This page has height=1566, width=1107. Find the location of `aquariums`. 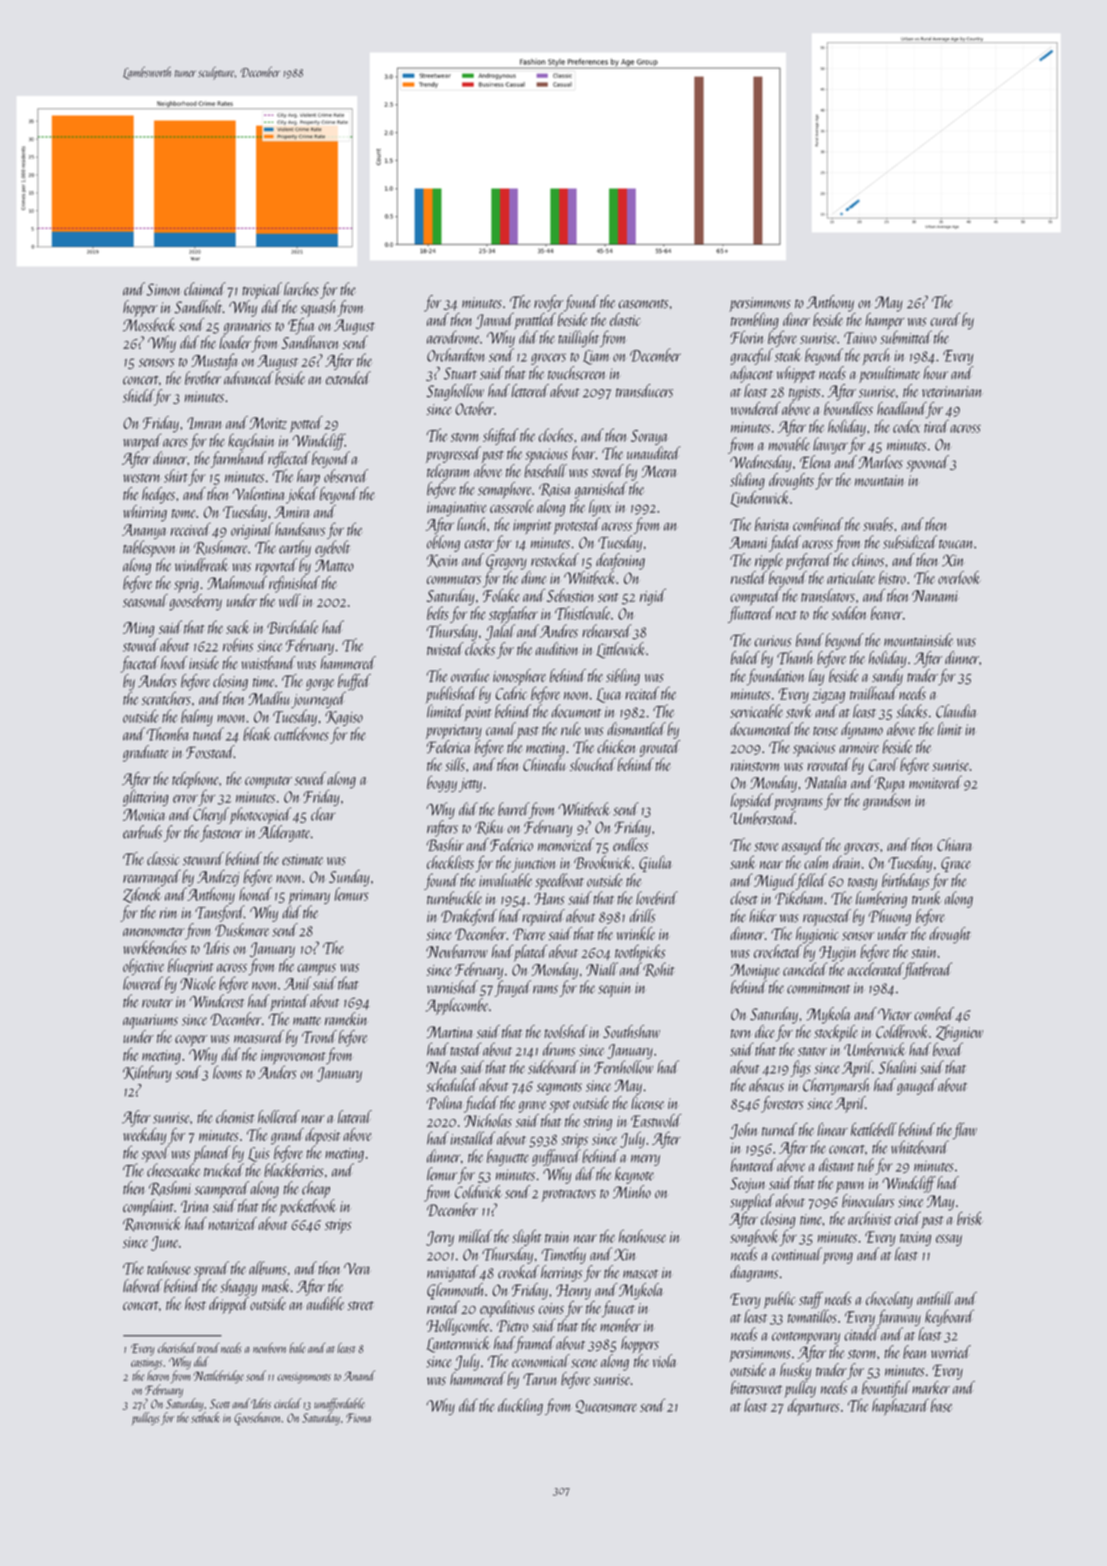

aquariums is located at coordinates (150, 1021).
